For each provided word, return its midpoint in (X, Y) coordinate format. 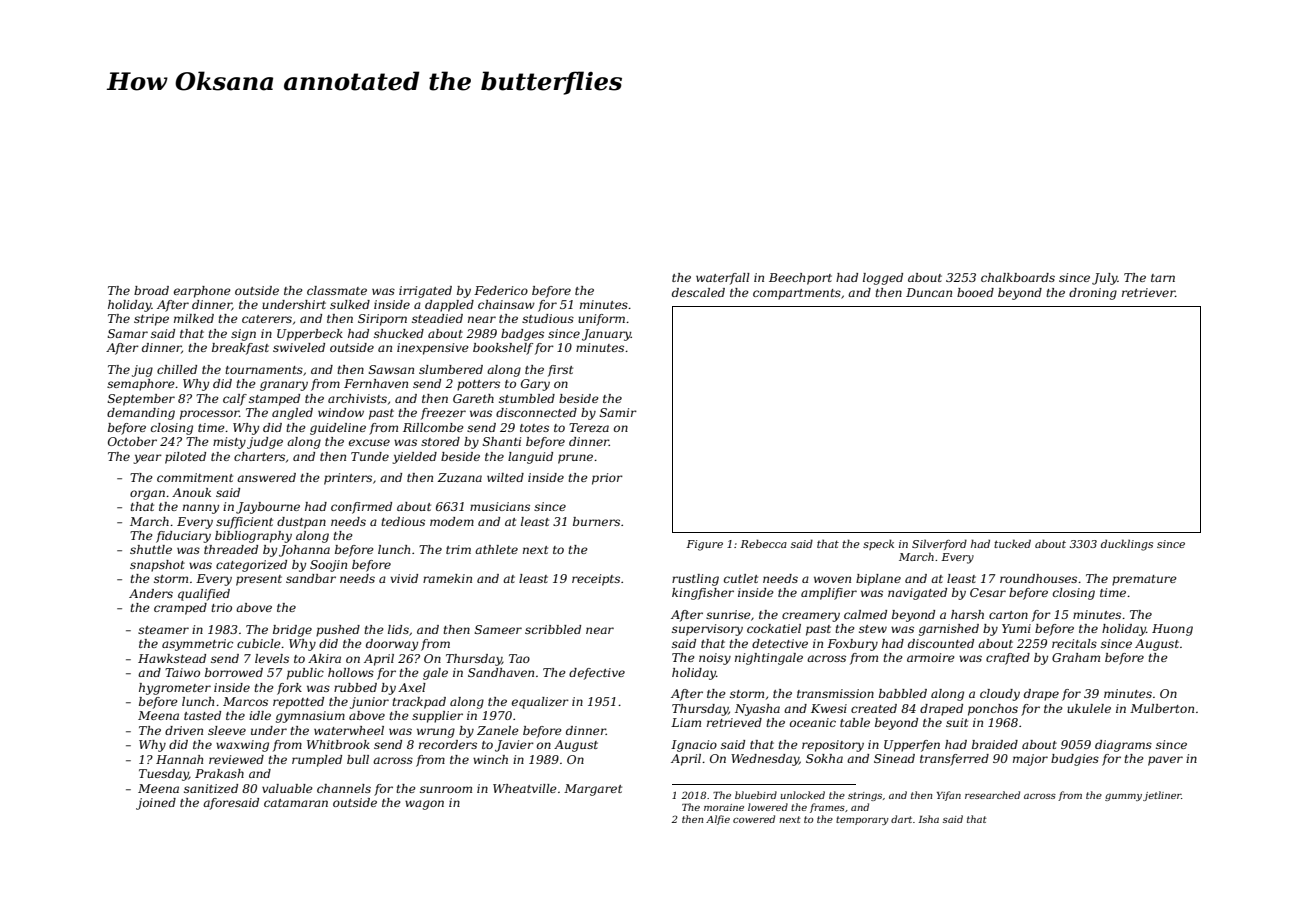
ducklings (1127, 545)
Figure (704, 545)
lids (398, 629)
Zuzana (460, 477)
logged (883, 279)
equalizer (540, 703)
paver (1165, 761)
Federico (501, 290)
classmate (337, 290)
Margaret (593, 790)
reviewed (236, 759)
